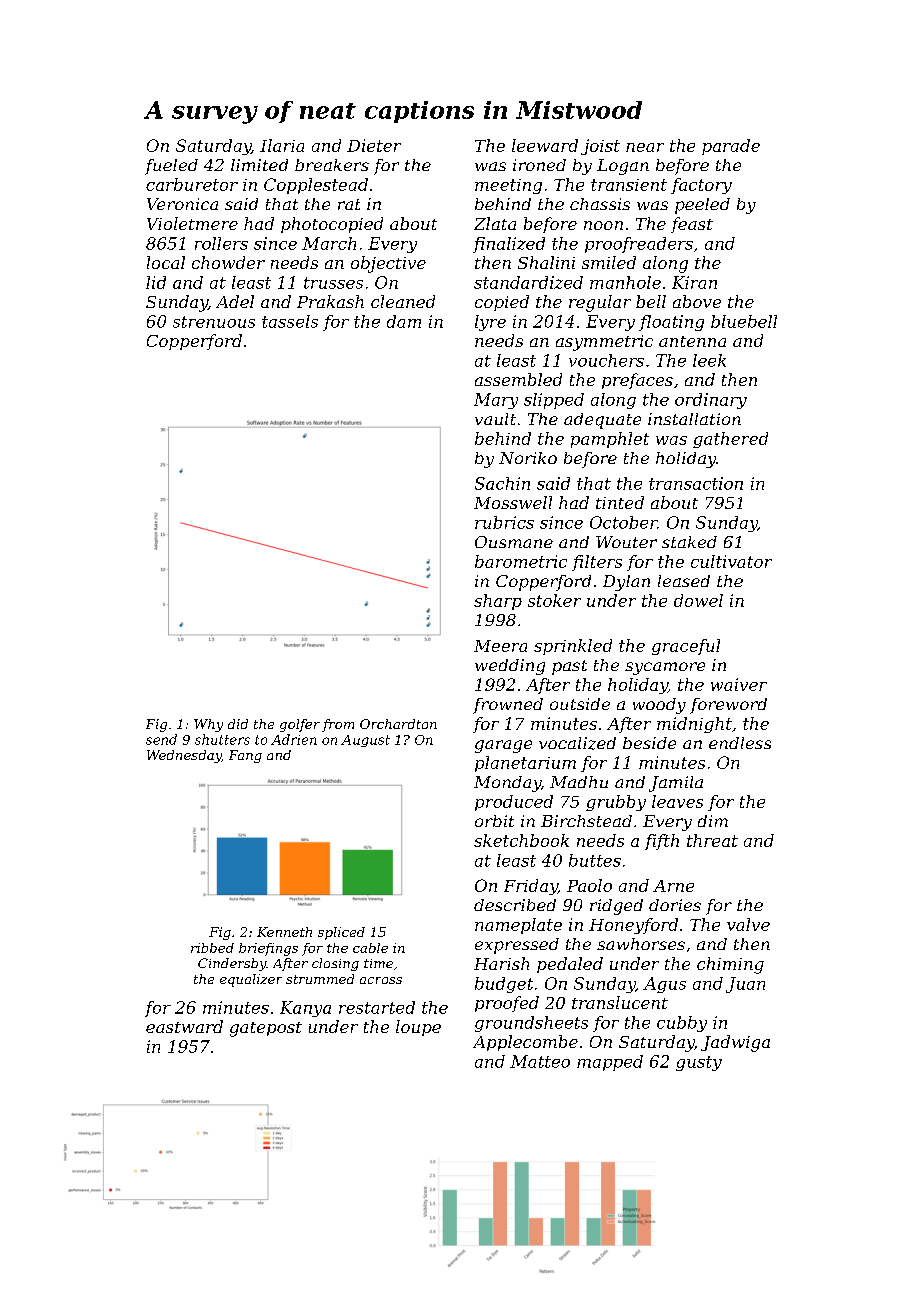 This screenshot has height=1314, width=924. Describe the element at coordinates (495, 223) in the screenshot. I see `Zlata` at that location.
